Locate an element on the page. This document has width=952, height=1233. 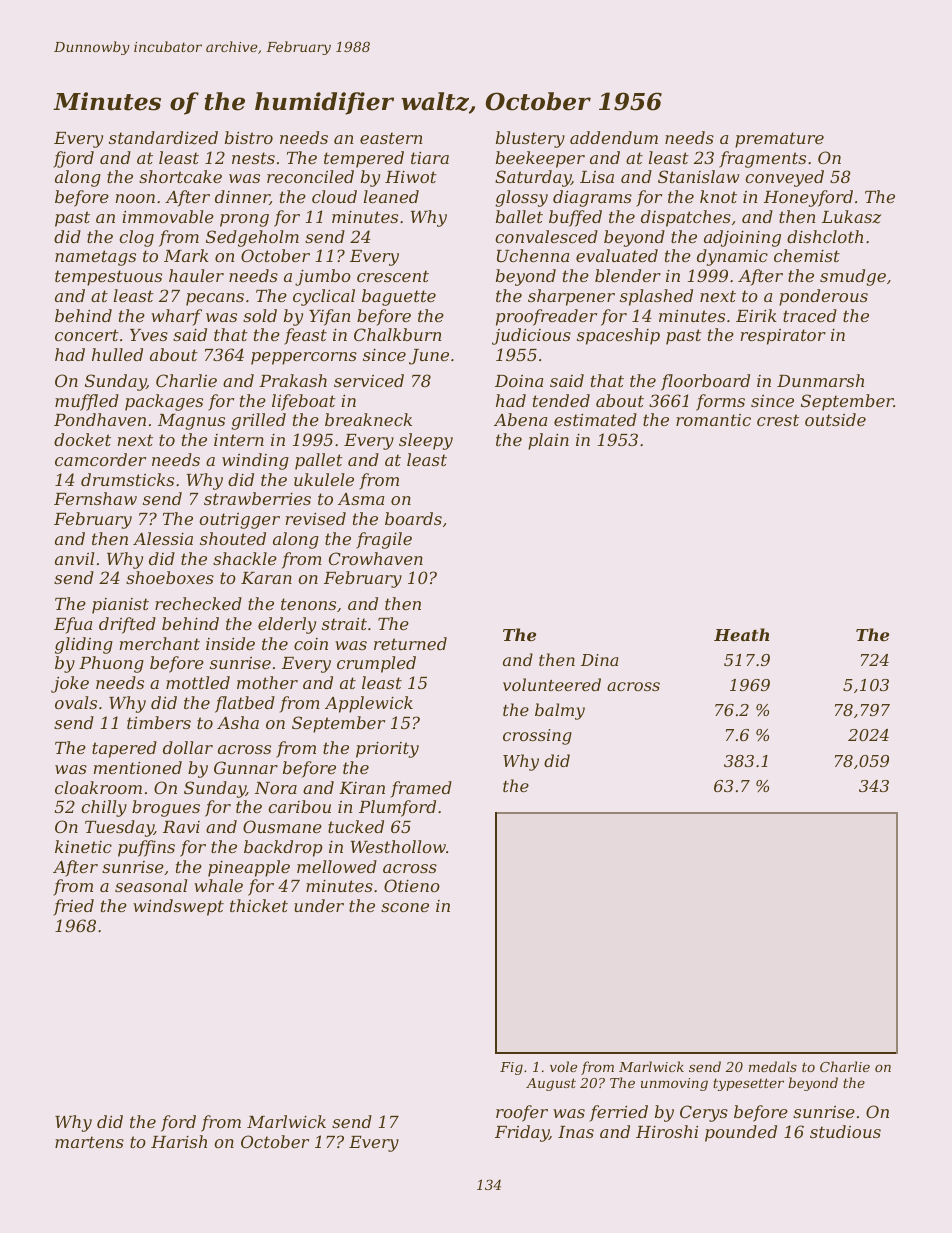
Lisa is located at coordinates (597, 177).
